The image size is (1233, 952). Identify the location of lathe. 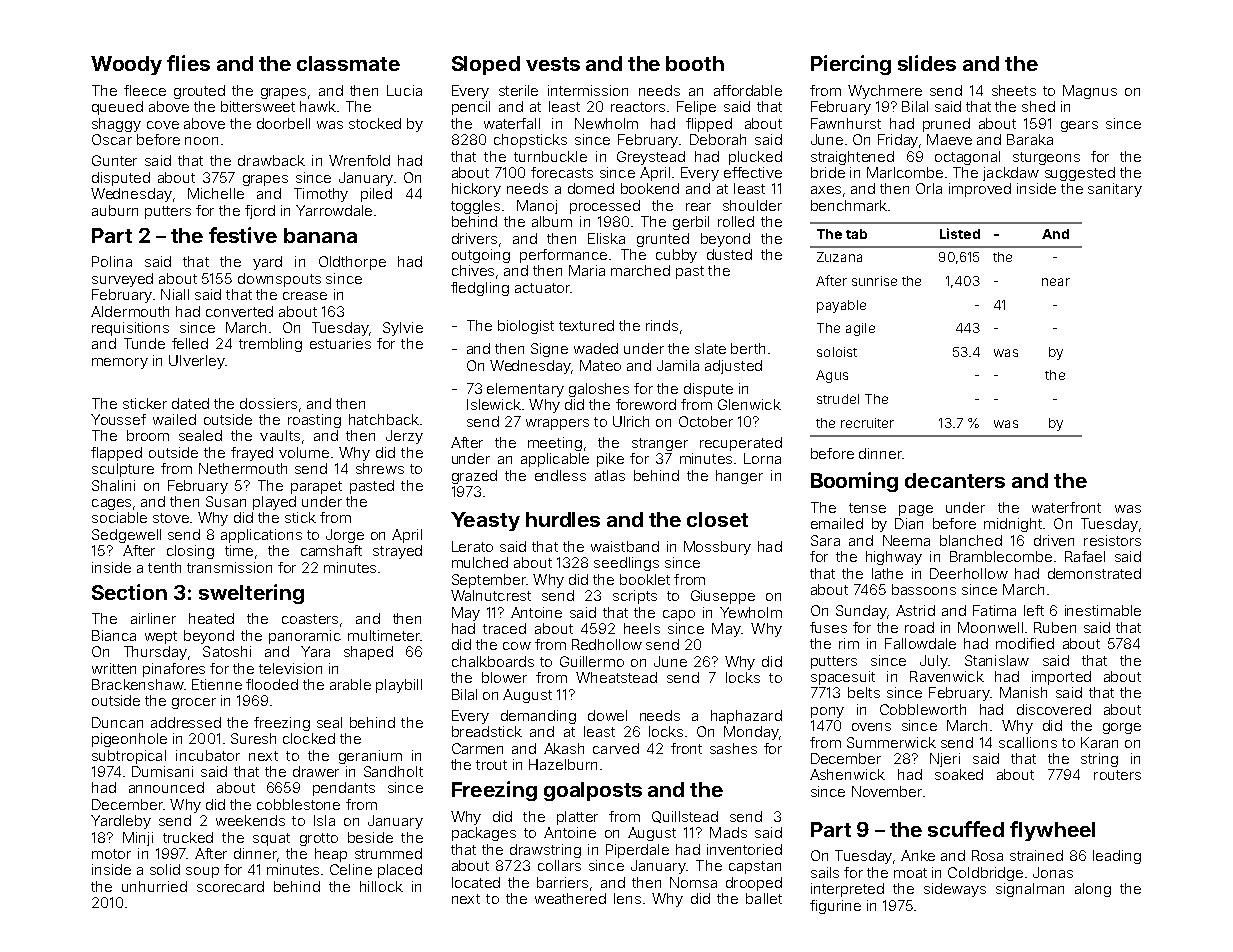
(887, 573).
